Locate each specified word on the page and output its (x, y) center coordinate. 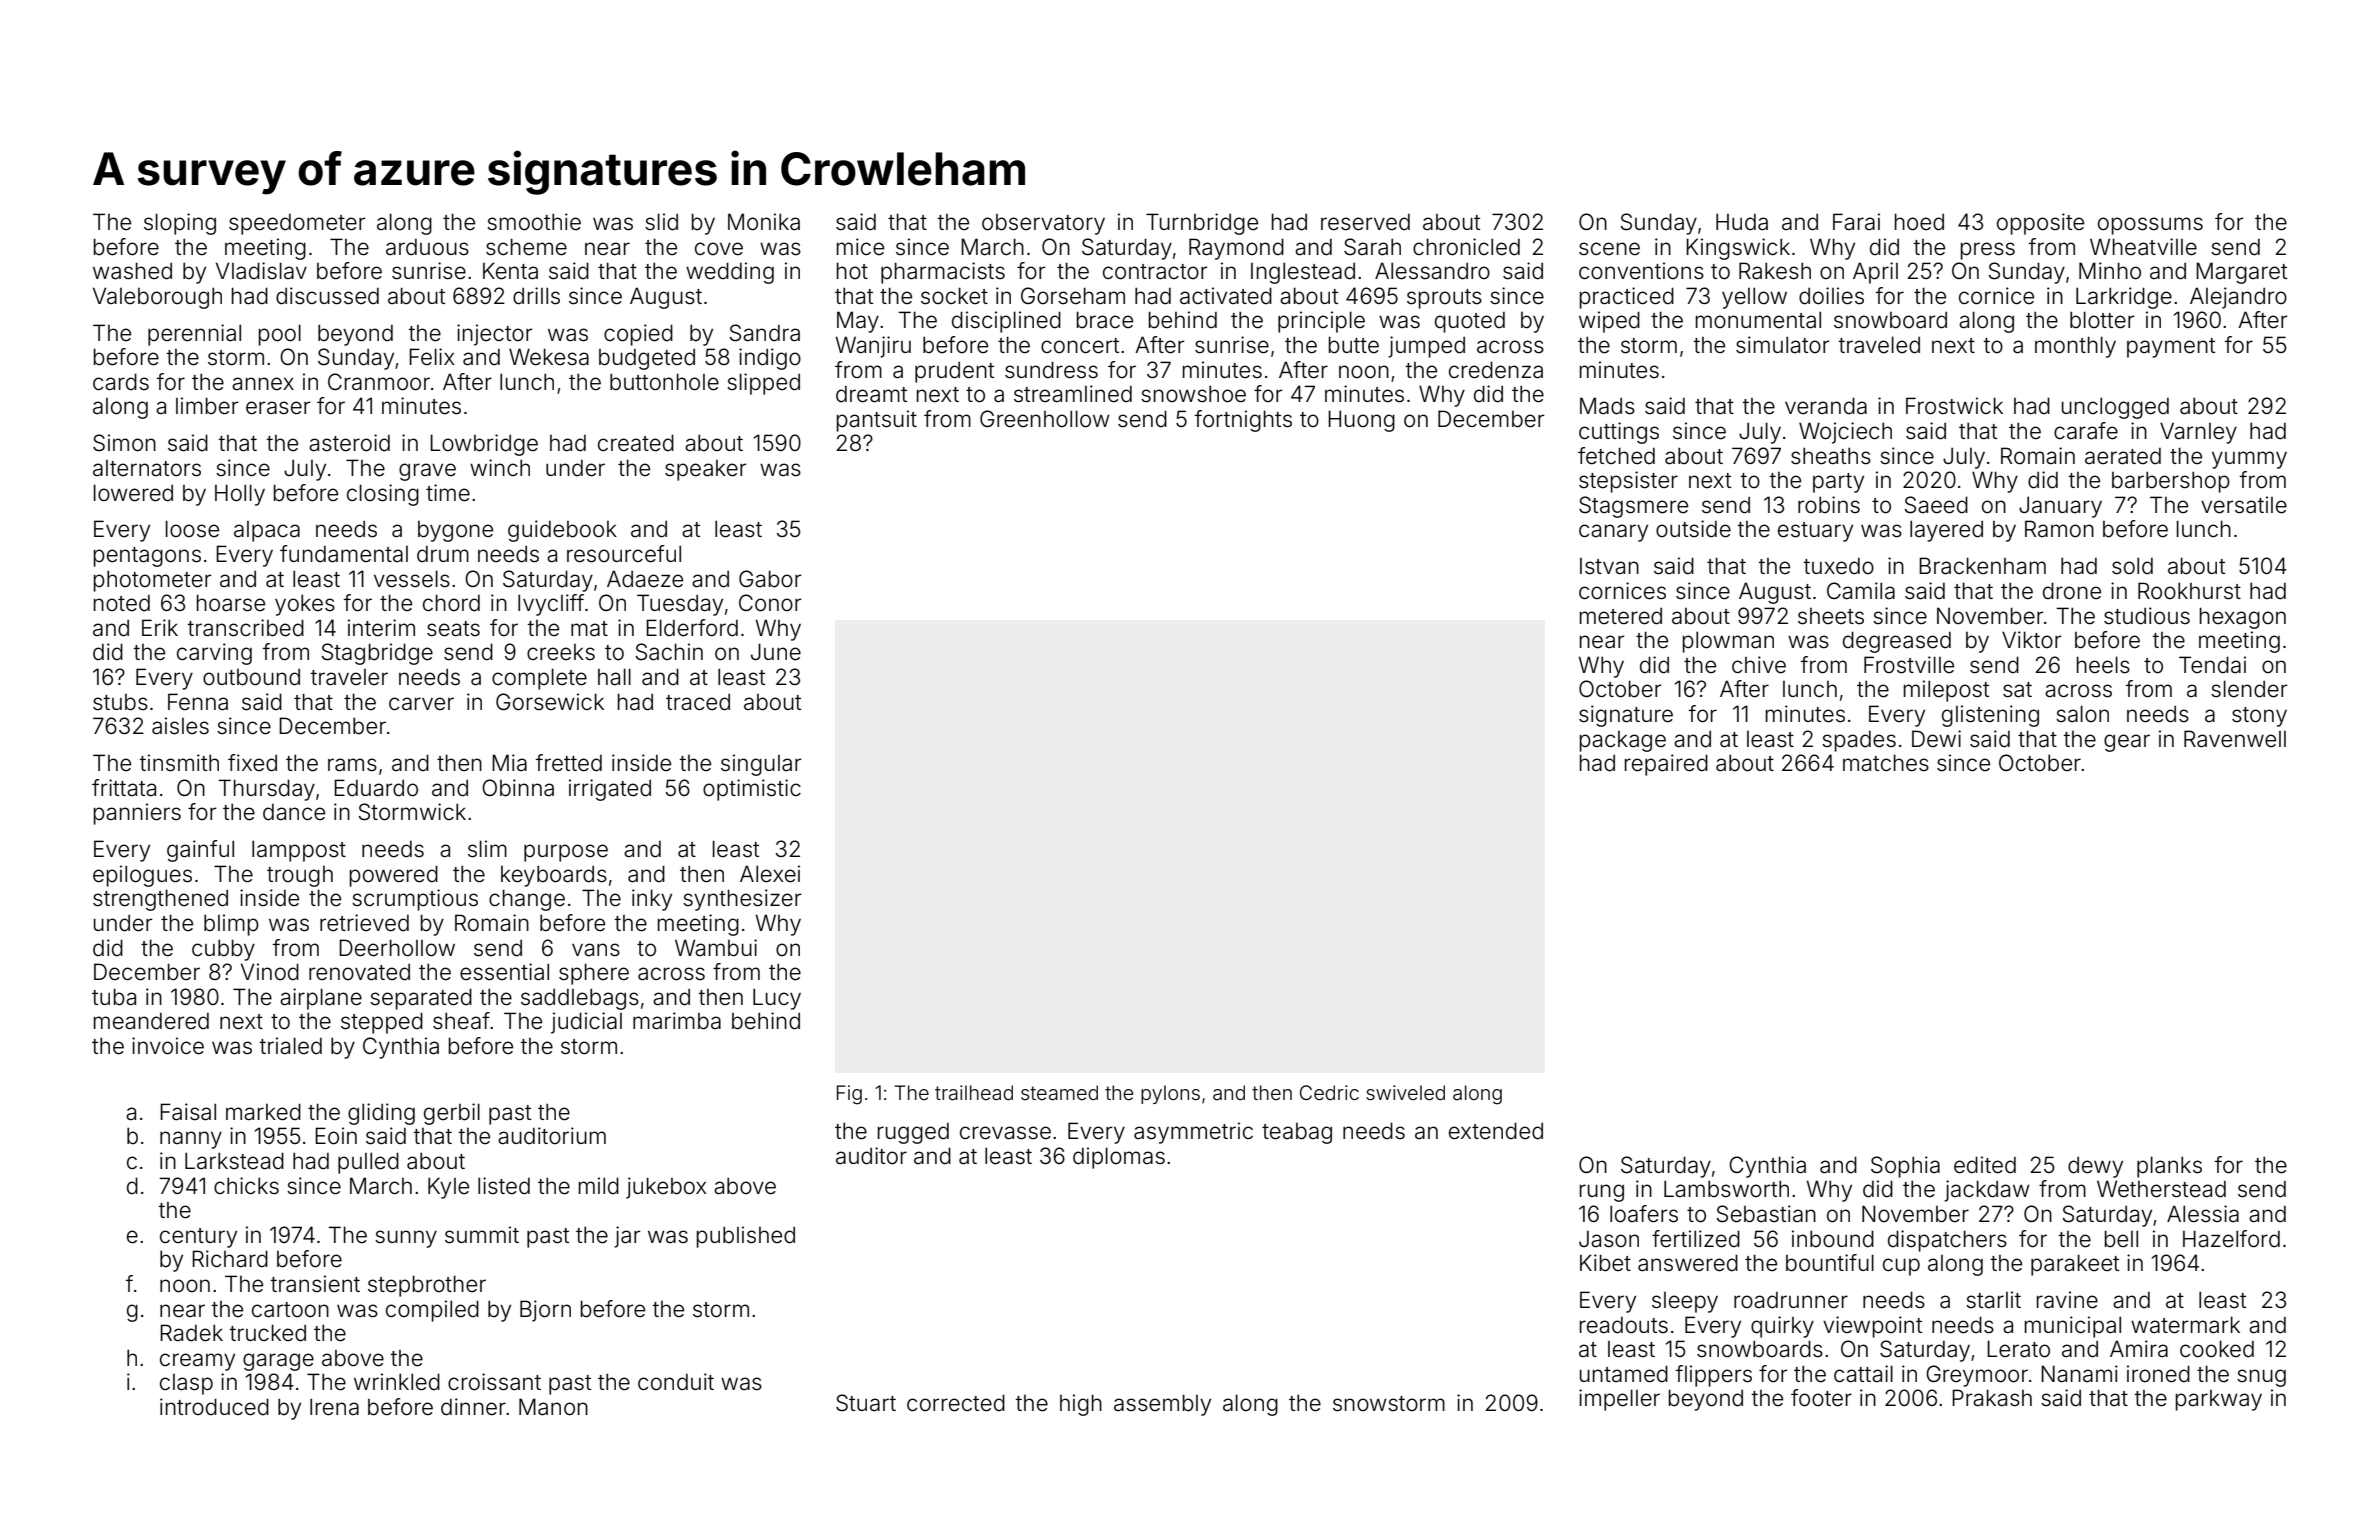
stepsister (1628, 482)
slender (2249, 689)
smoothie (534, 222)
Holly (240, 495)
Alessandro (1432, 271)
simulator (1783, 345)
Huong (1361, 421)
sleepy (1685, 1302)
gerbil (452, 1114)
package (1623, 741)
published (746, 1237)
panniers (137, 814)
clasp (186, 1384)
